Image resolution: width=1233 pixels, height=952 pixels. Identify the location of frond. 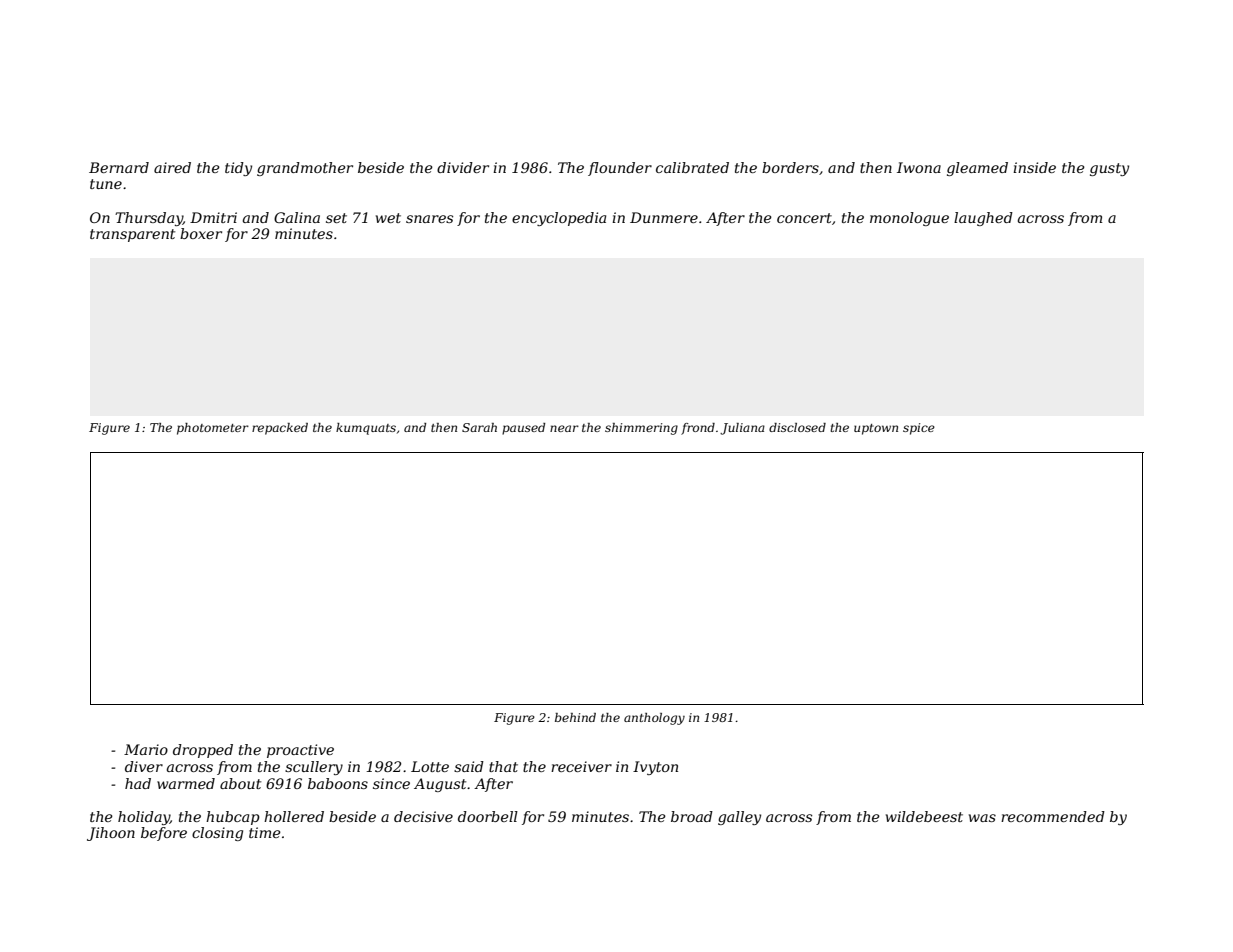
(698, 429).
